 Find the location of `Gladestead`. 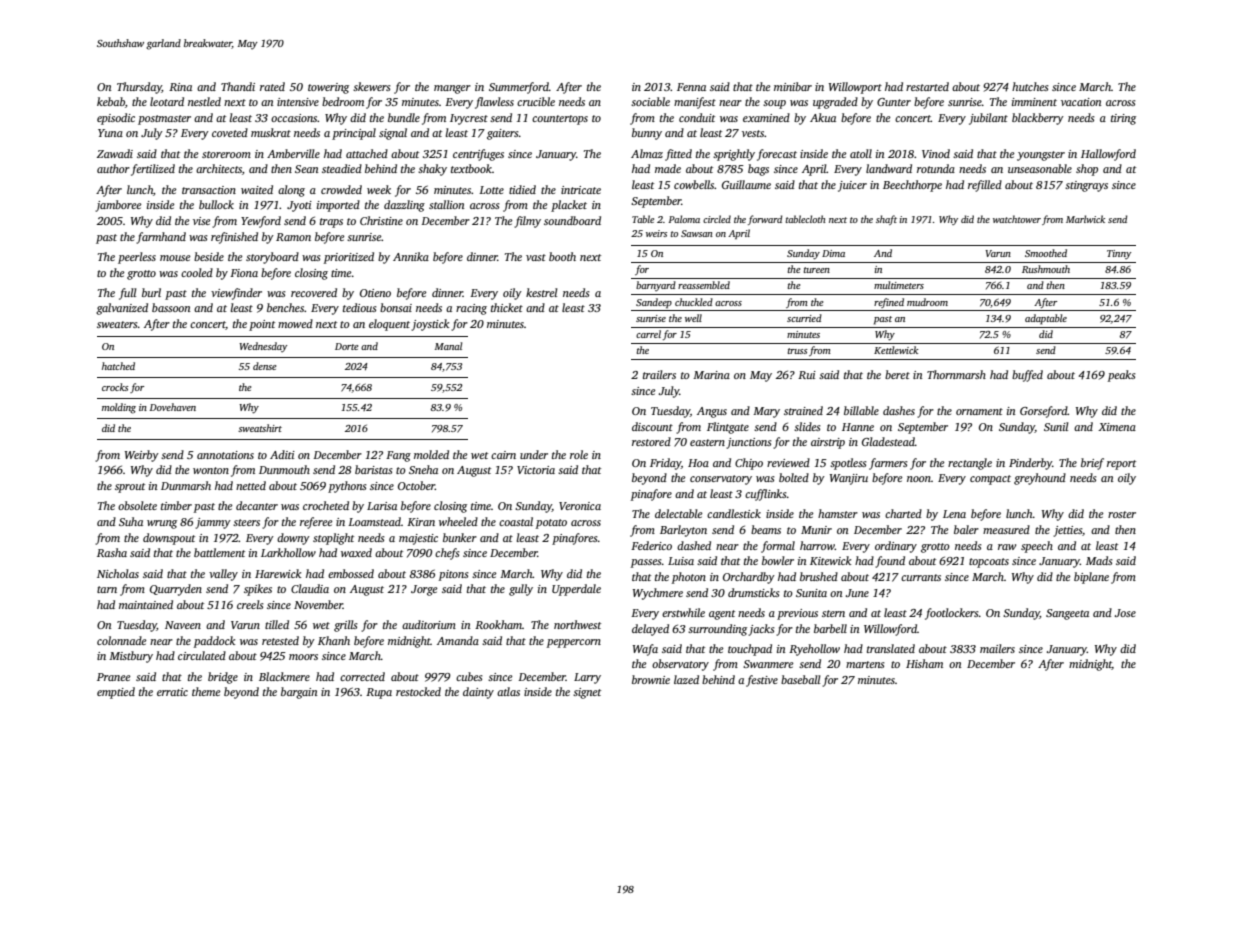

Gladestead is located at coordinates (888, 441).
